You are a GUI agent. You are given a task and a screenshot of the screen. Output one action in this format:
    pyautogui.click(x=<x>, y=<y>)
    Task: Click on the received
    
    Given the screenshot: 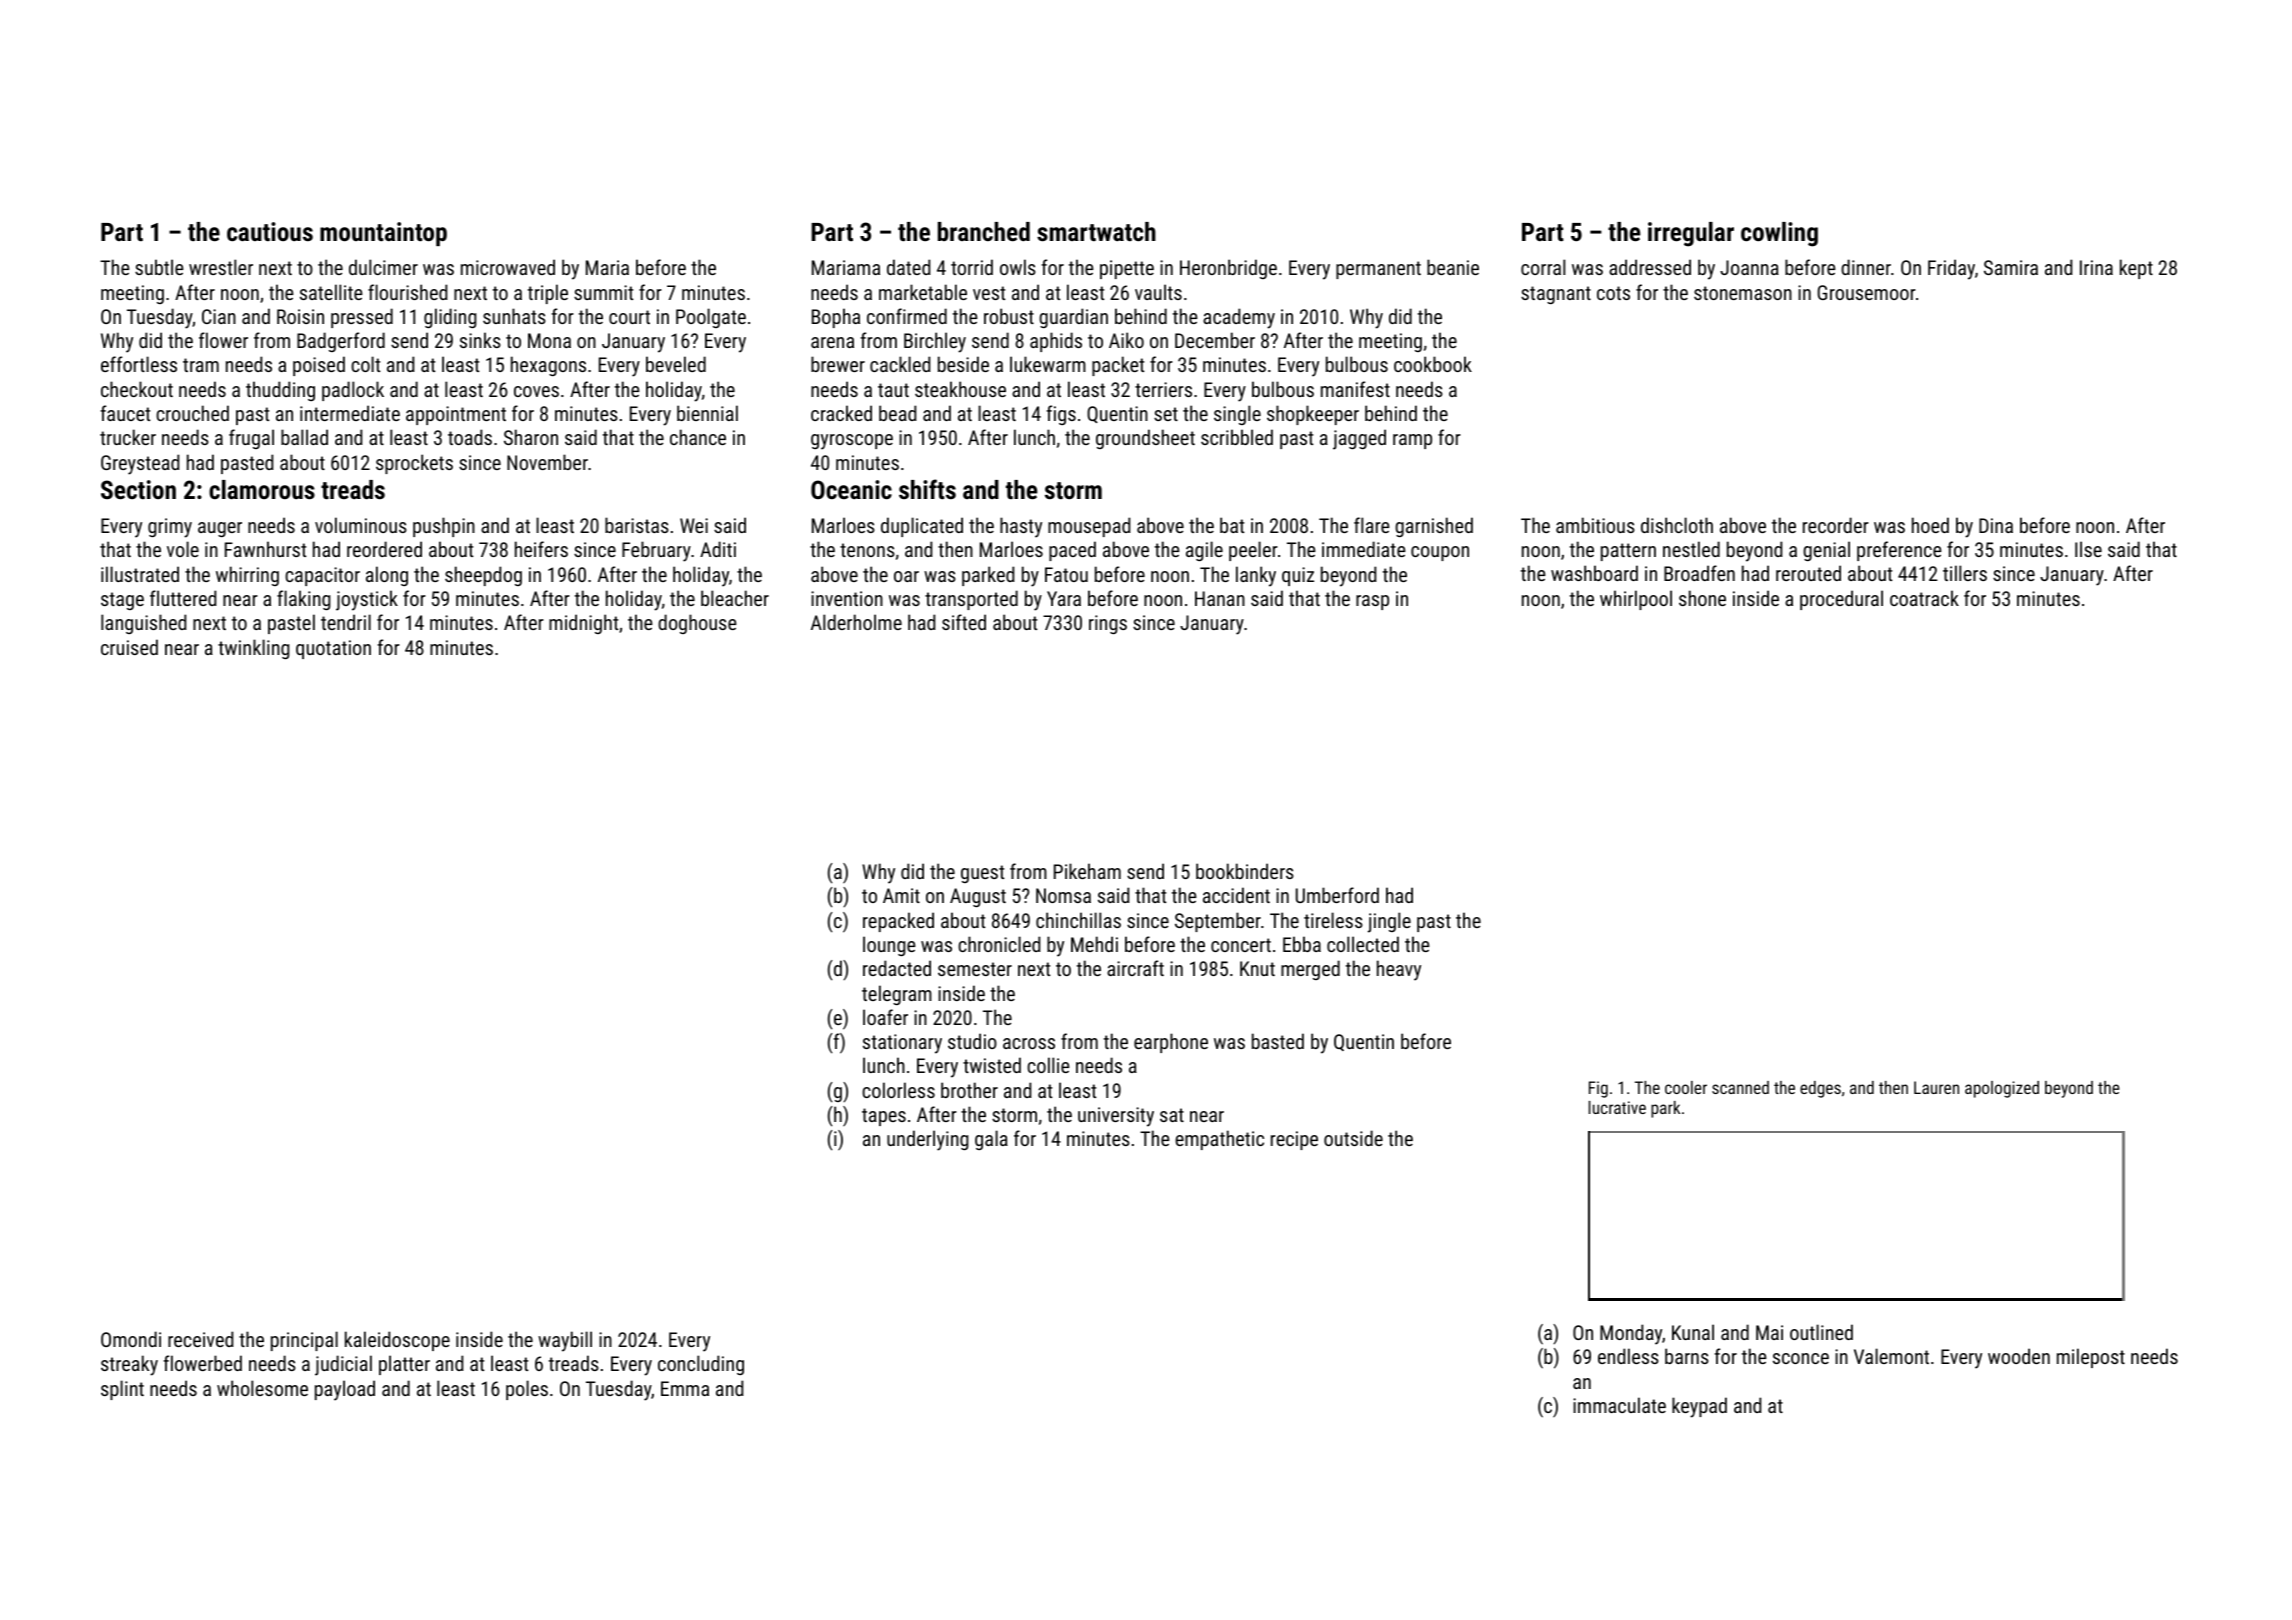 What is the action you would take?
    pyautogui.click(x=200, y=1339)
